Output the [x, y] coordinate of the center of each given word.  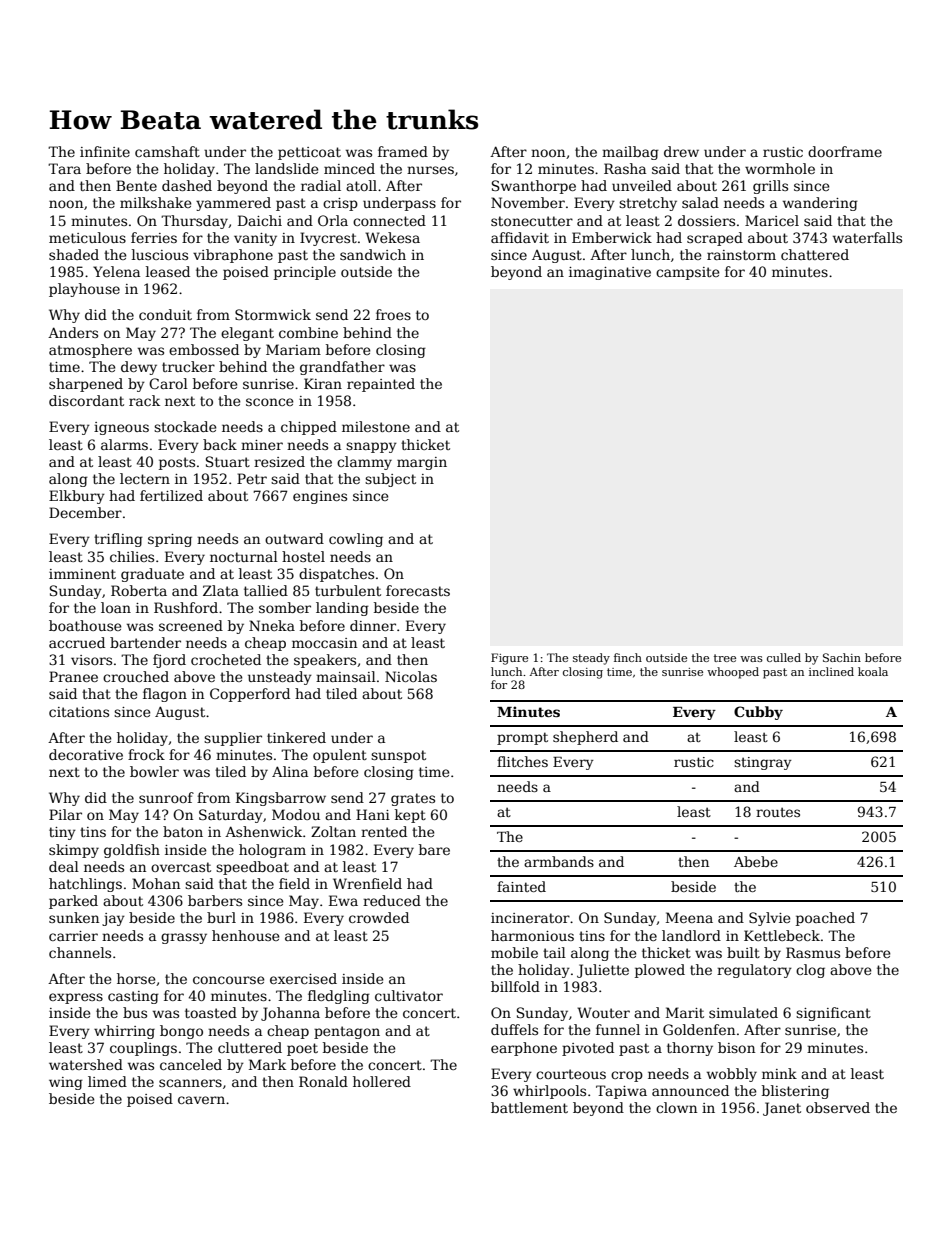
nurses [430, 170]
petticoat [309, 153]
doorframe [845, 151]
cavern [201, 1100]
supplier [233, 739]
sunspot [398, 756]
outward [294, 538]
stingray [763, 763]
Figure [509, 659]
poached [825, 919]
